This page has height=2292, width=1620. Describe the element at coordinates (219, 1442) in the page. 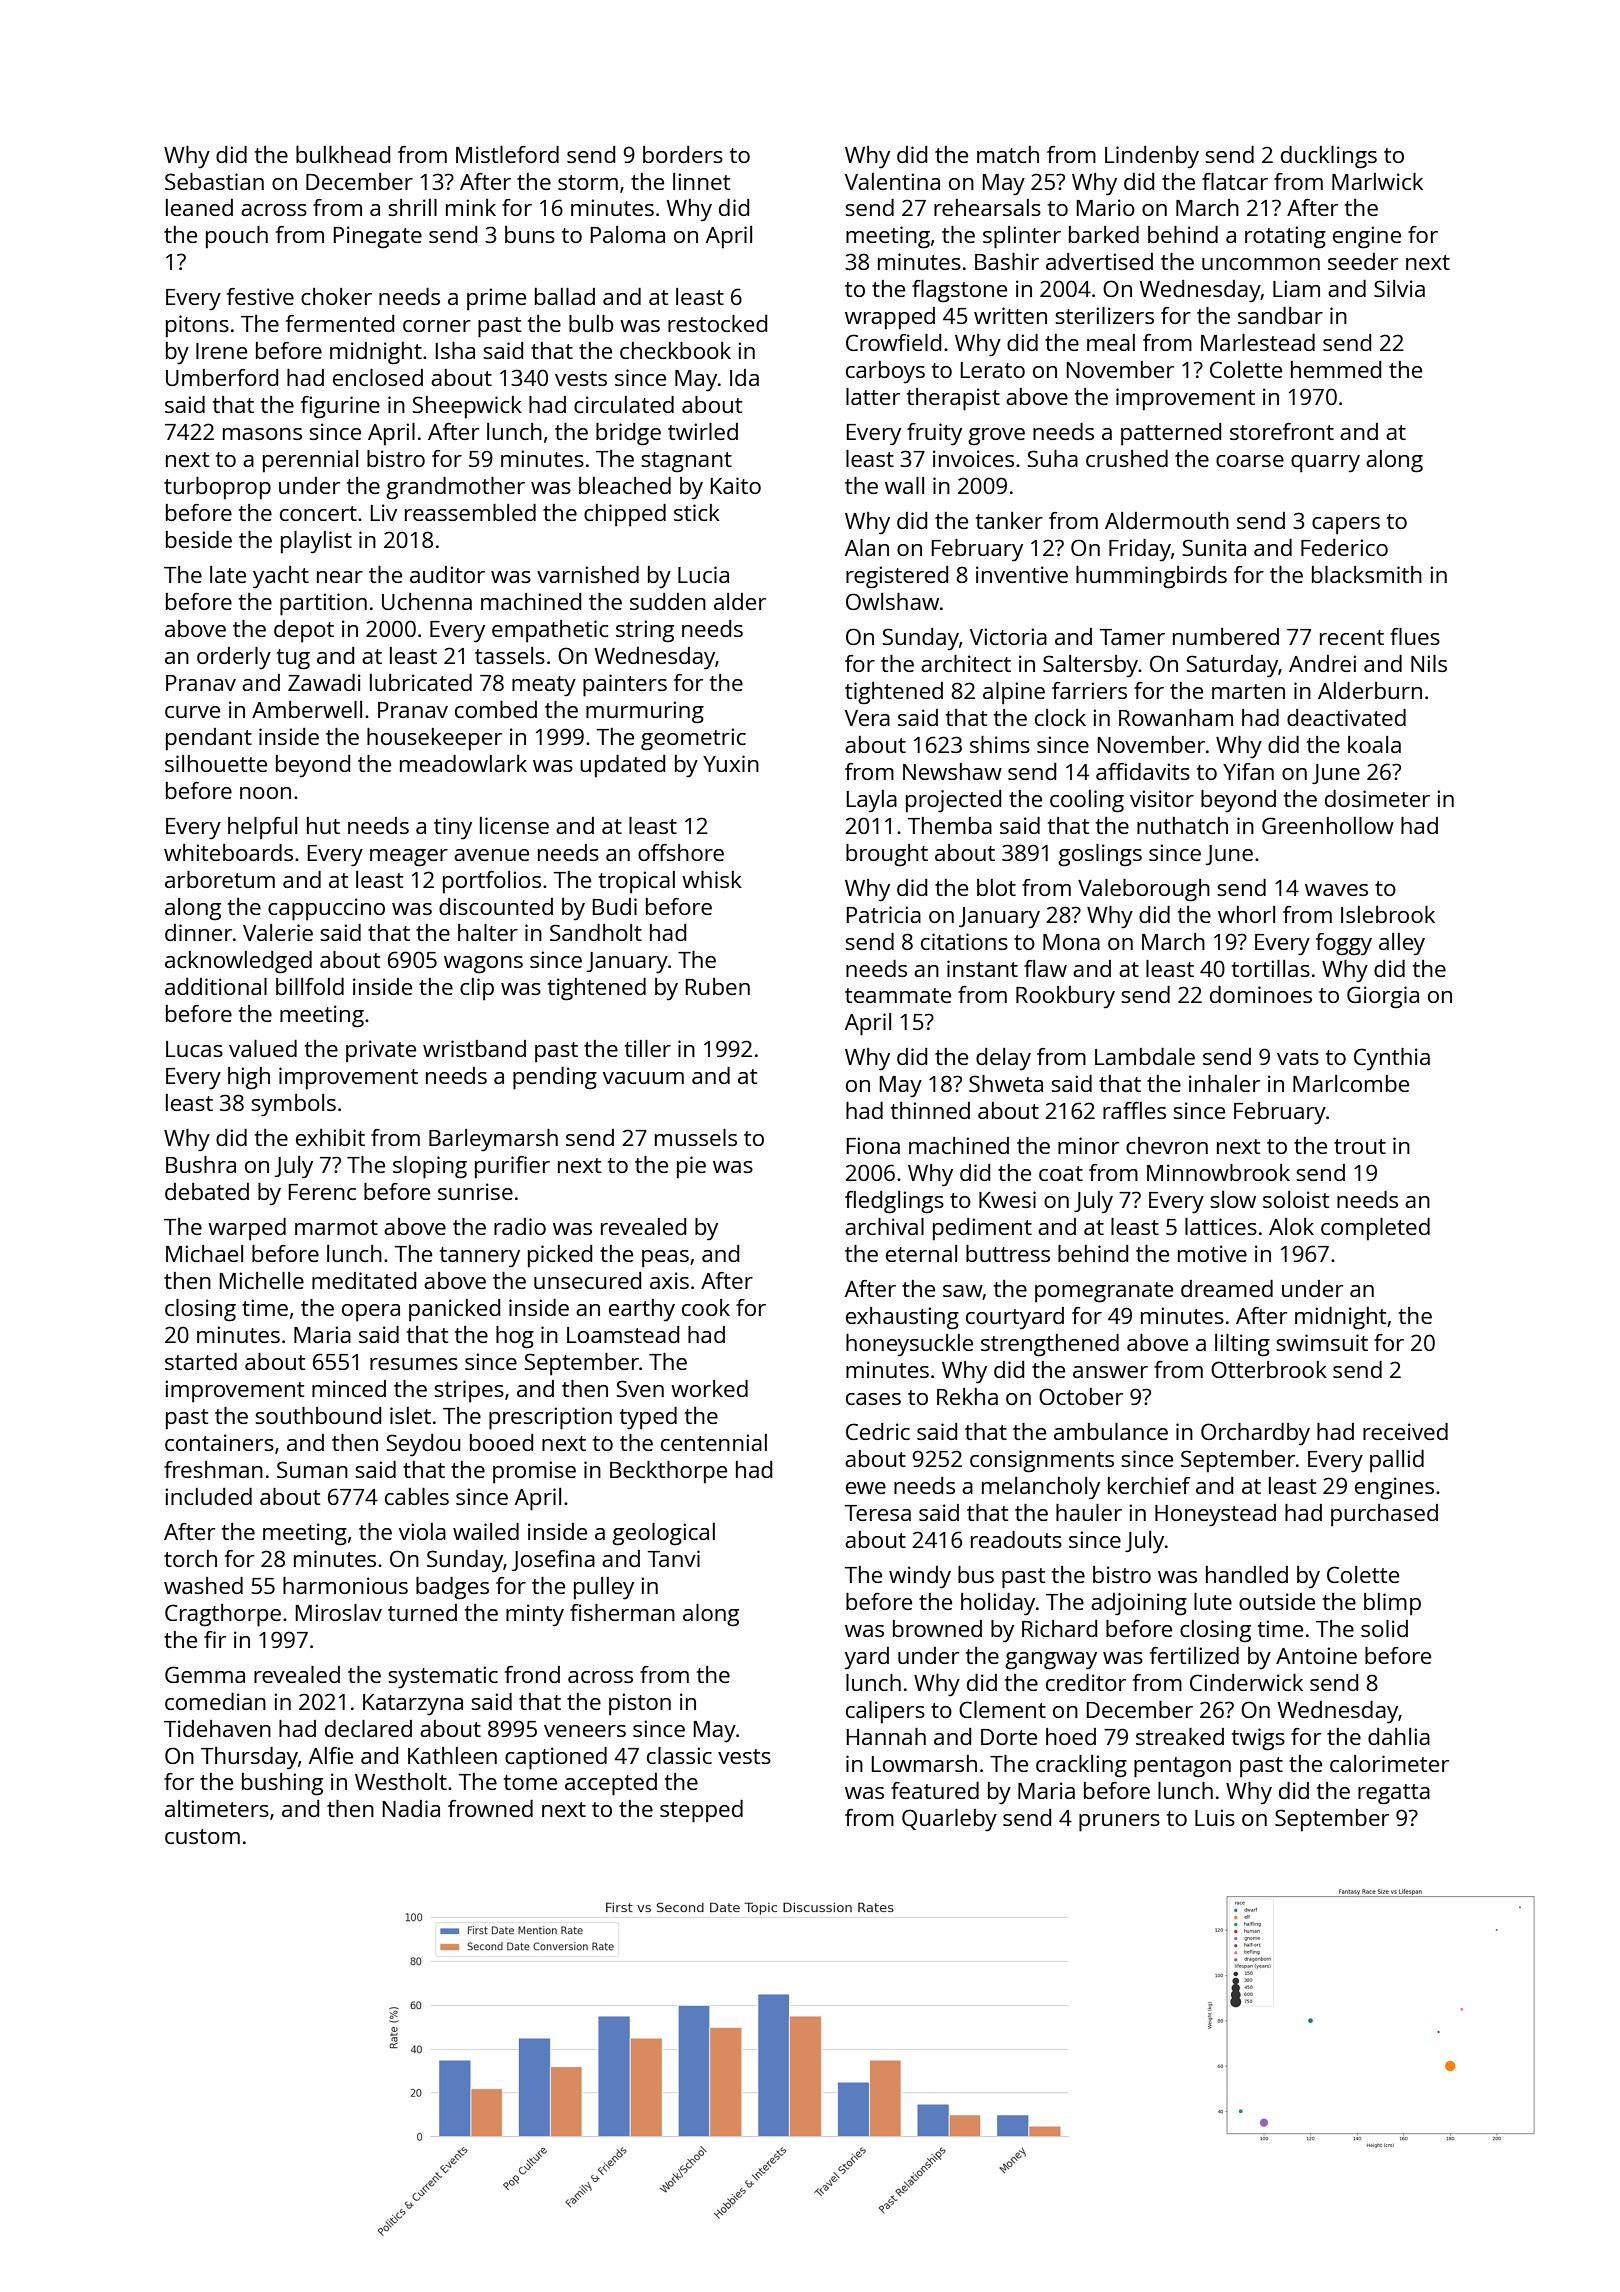

I see `containers` at that location.
